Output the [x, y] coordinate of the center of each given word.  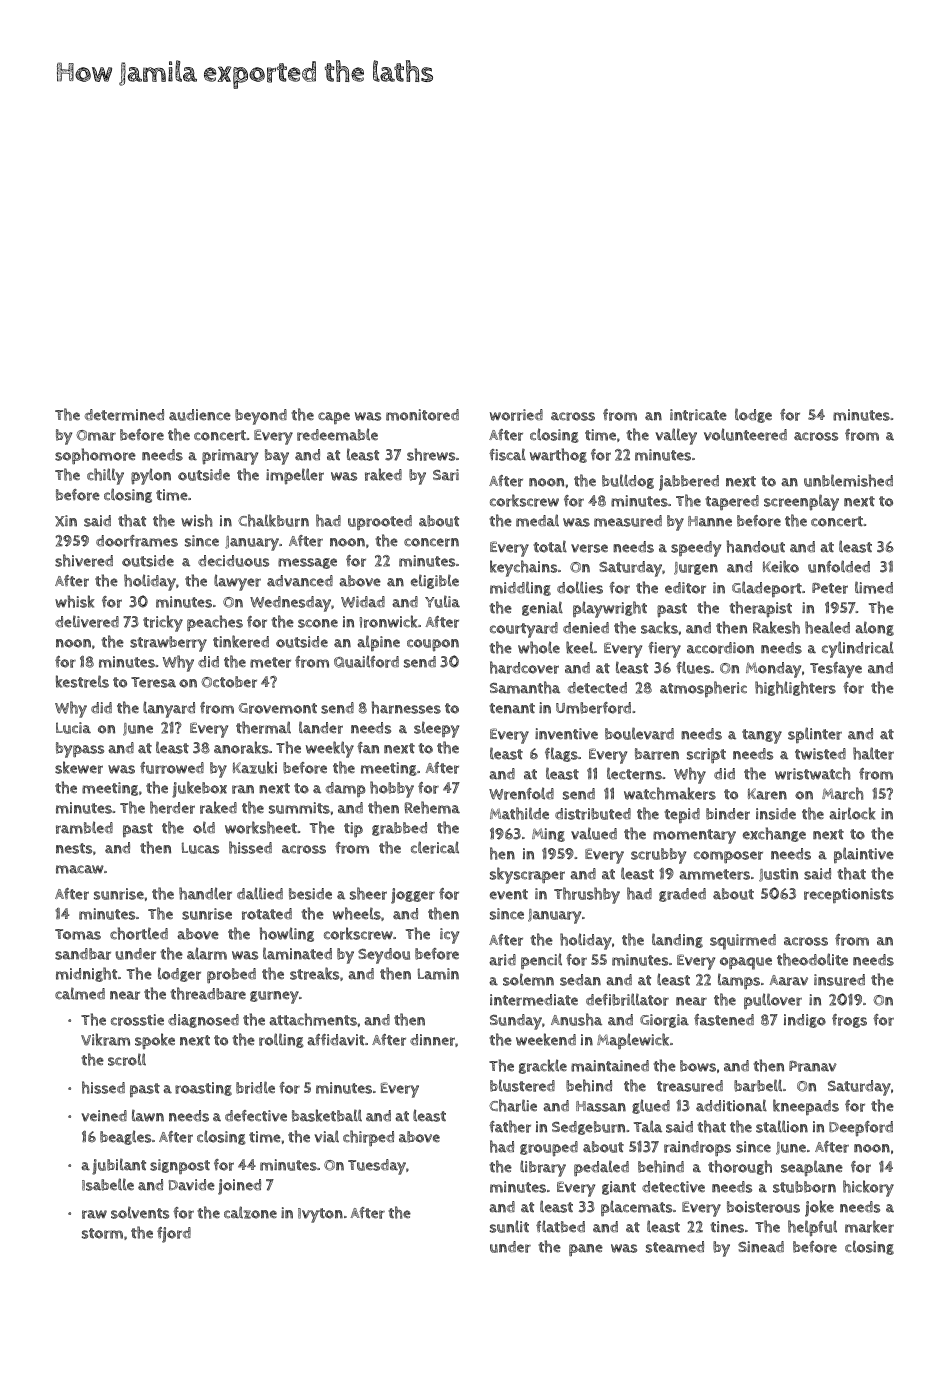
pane [586, 1250]
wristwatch [812, 773]
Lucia [73, 728]
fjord [174, 1235]
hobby [392, 789]
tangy [762, 736]
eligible [435, 582]
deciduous [233, 561]
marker [869, 1226]
